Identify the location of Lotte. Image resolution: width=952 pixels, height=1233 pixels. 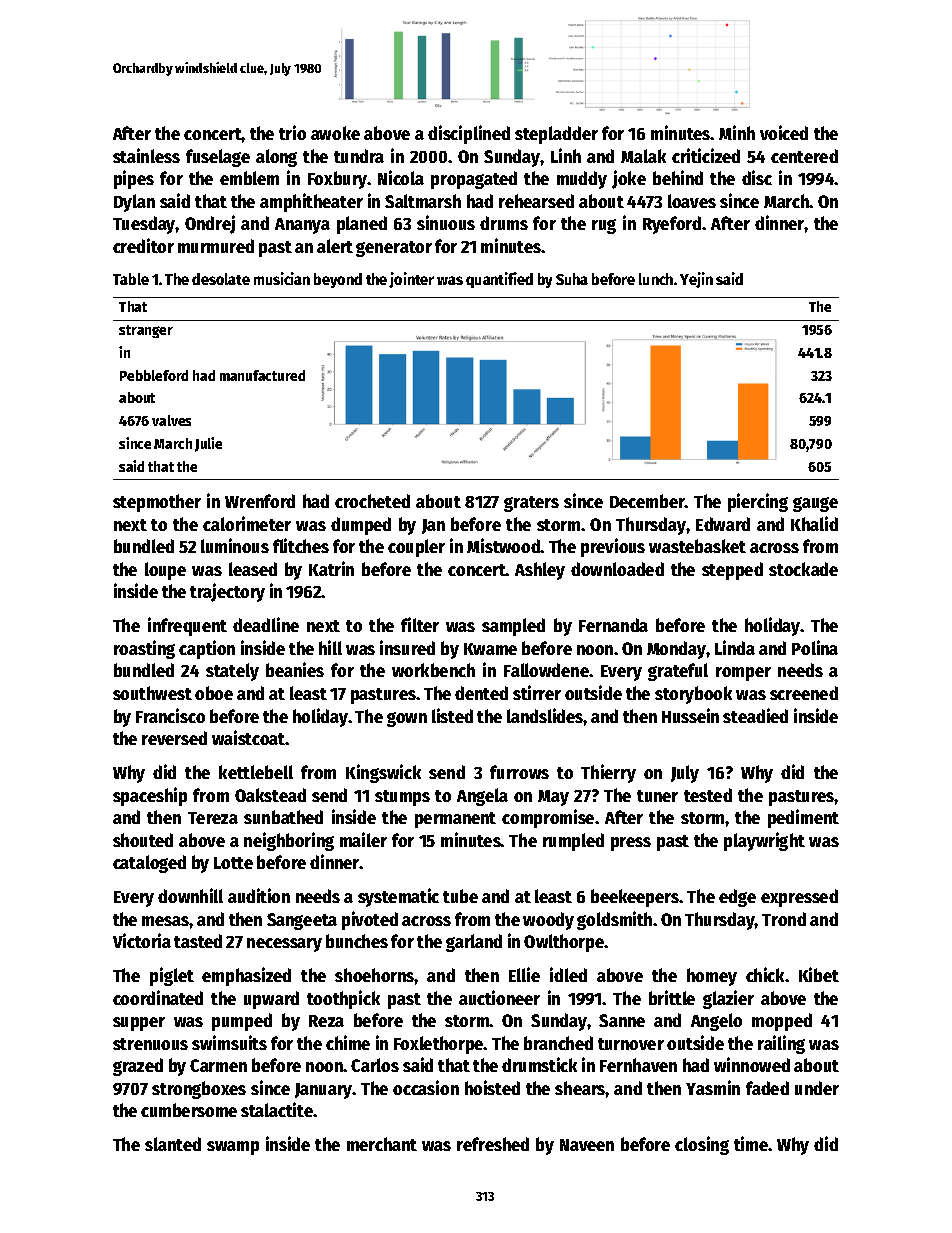
(233, 863).
